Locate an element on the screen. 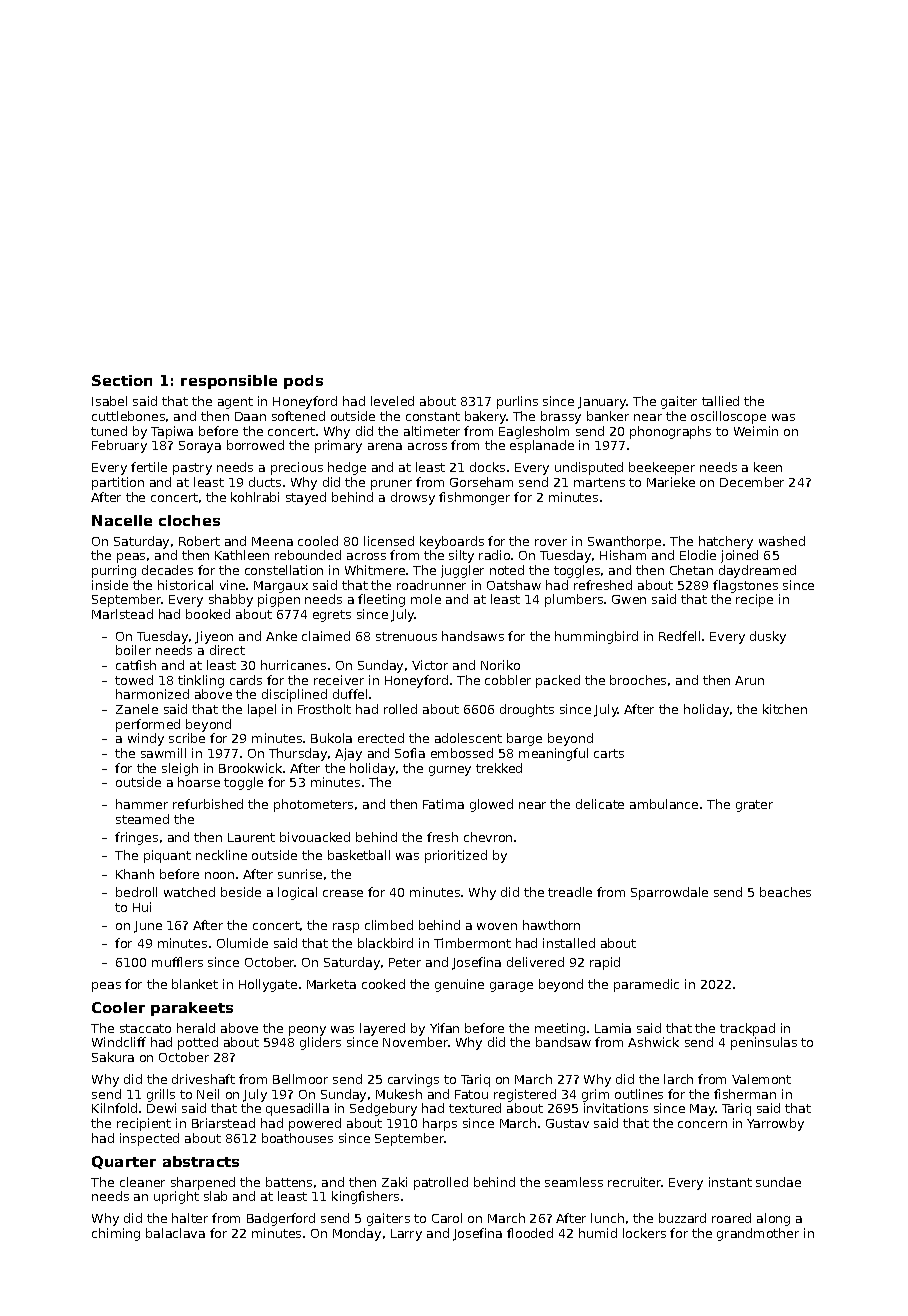 The width and height of the screenshot is (908, 1316). abstracts is located at coordinates (201, 1161).
